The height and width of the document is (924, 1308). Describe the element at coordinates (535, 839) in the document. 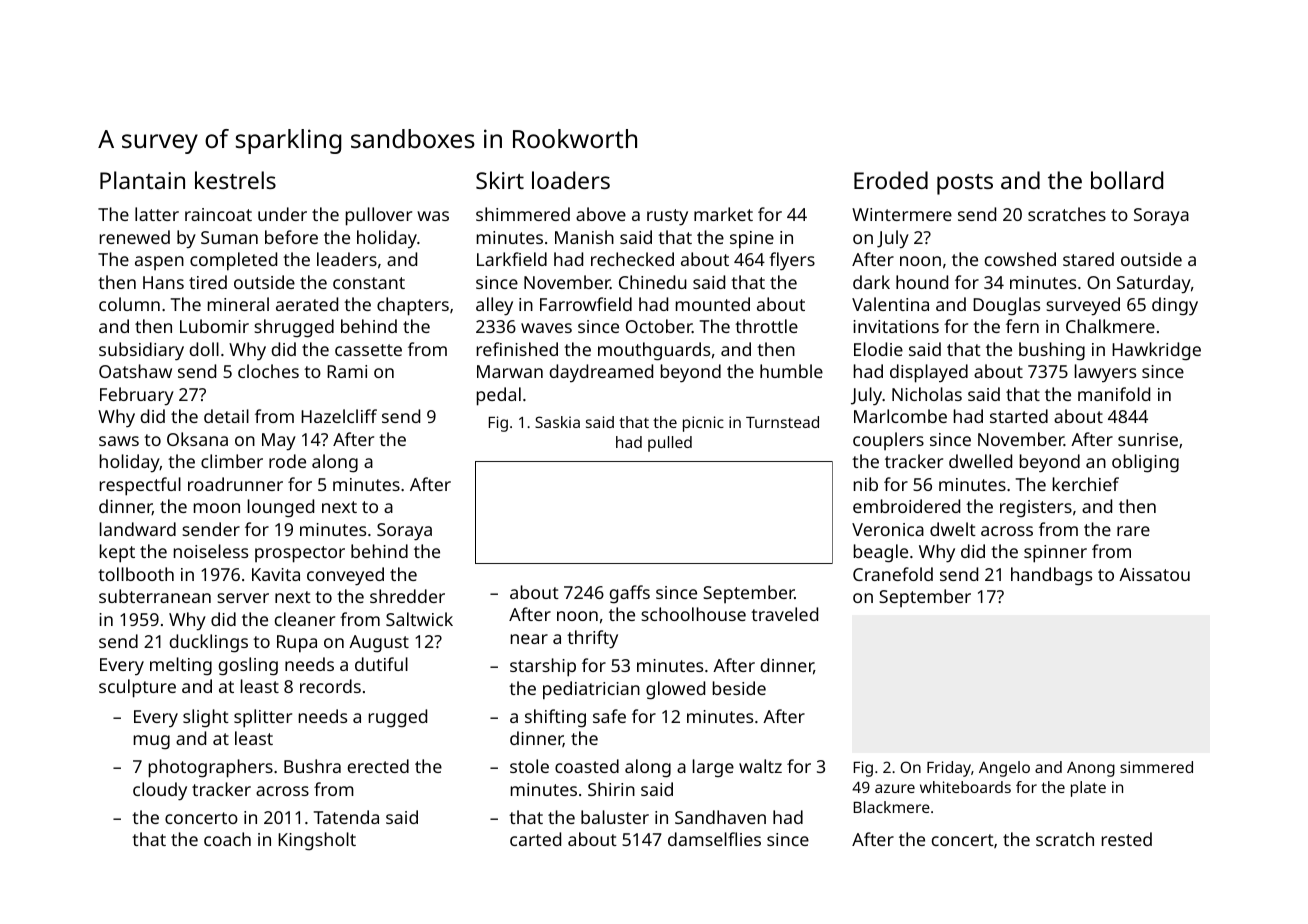

I see `carted` at that location.
